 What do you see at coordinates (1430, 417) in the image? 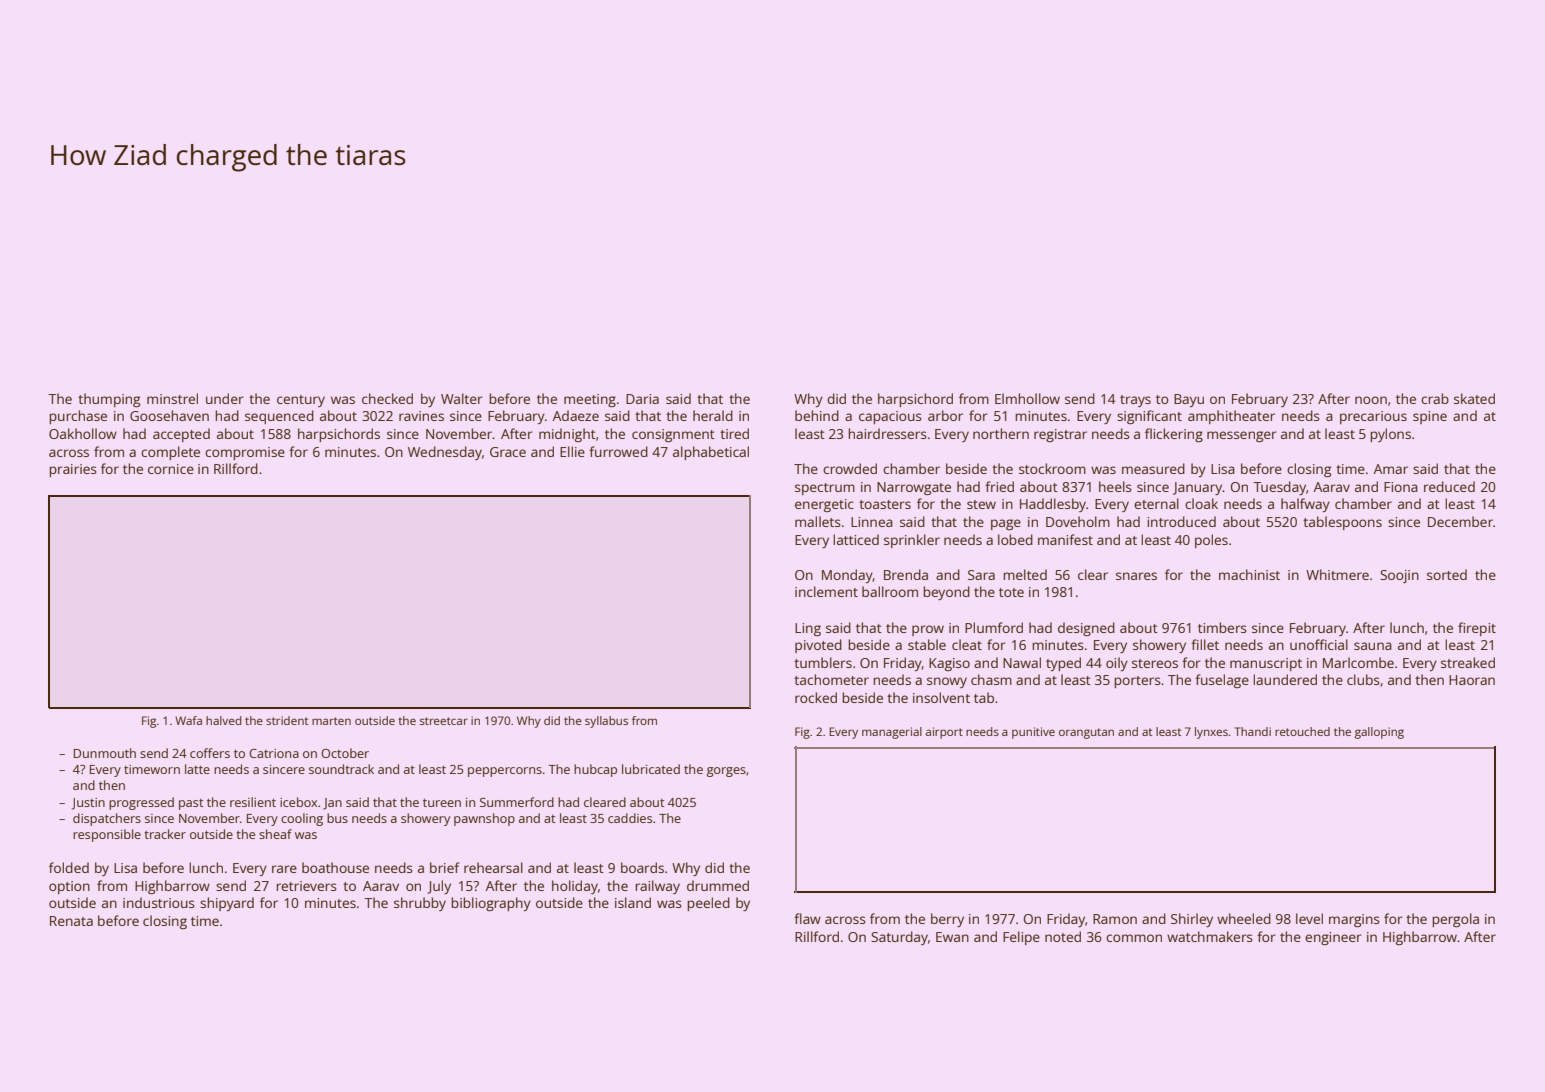
I see `spine` at bounding box center [1430, 417].
